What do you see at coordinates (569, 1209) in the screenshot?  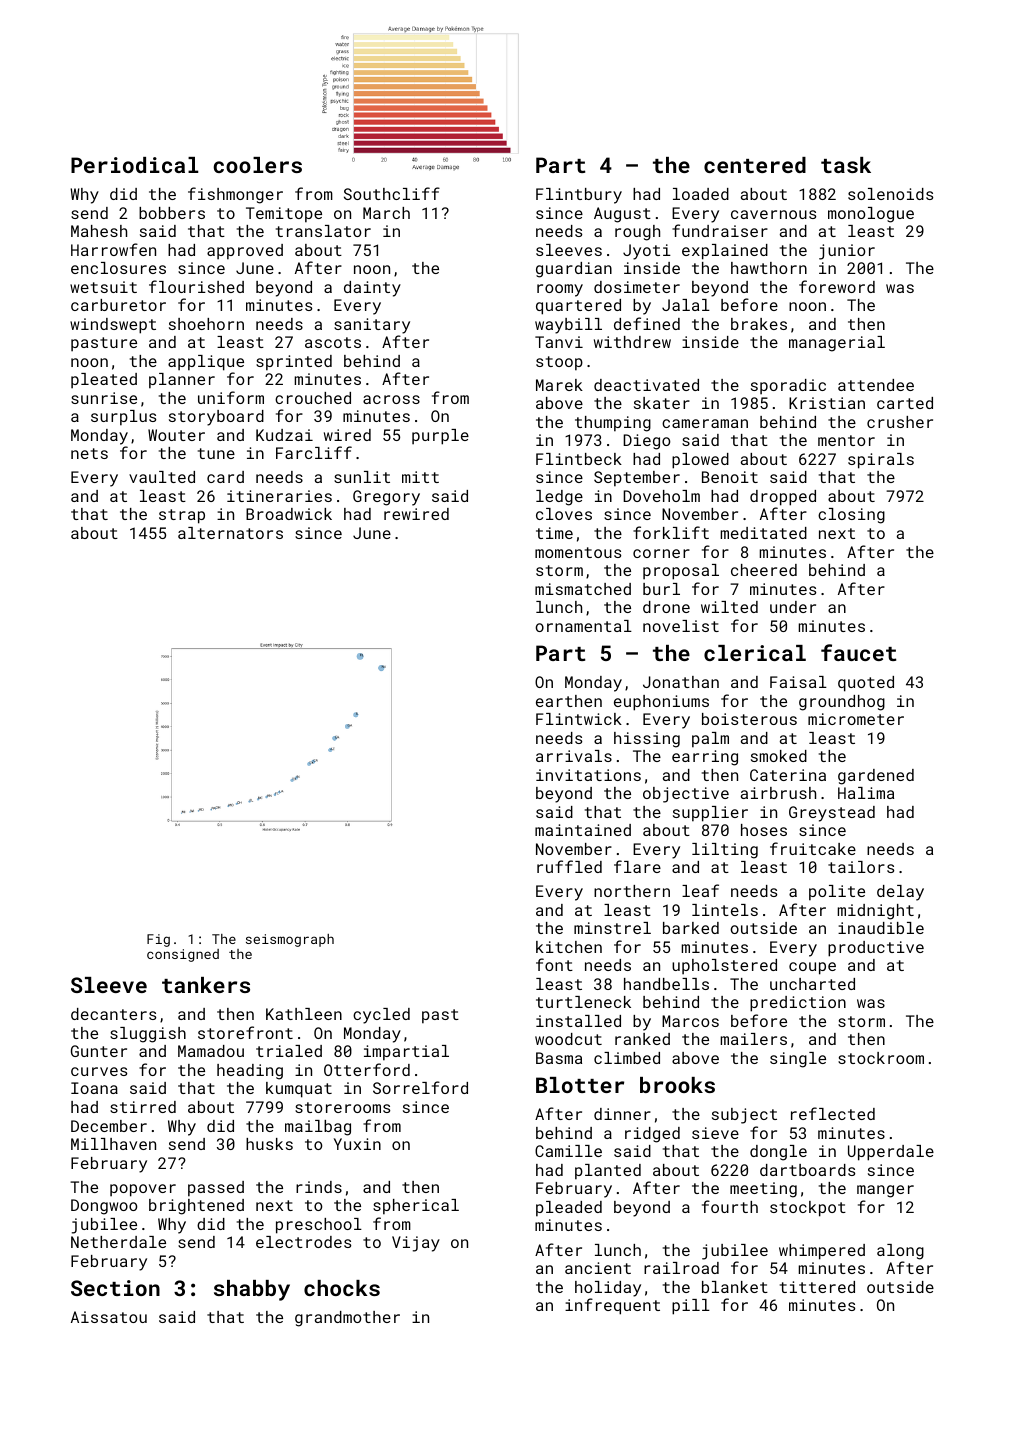 I see `pleaded` at bounding box center [569, 1209].
